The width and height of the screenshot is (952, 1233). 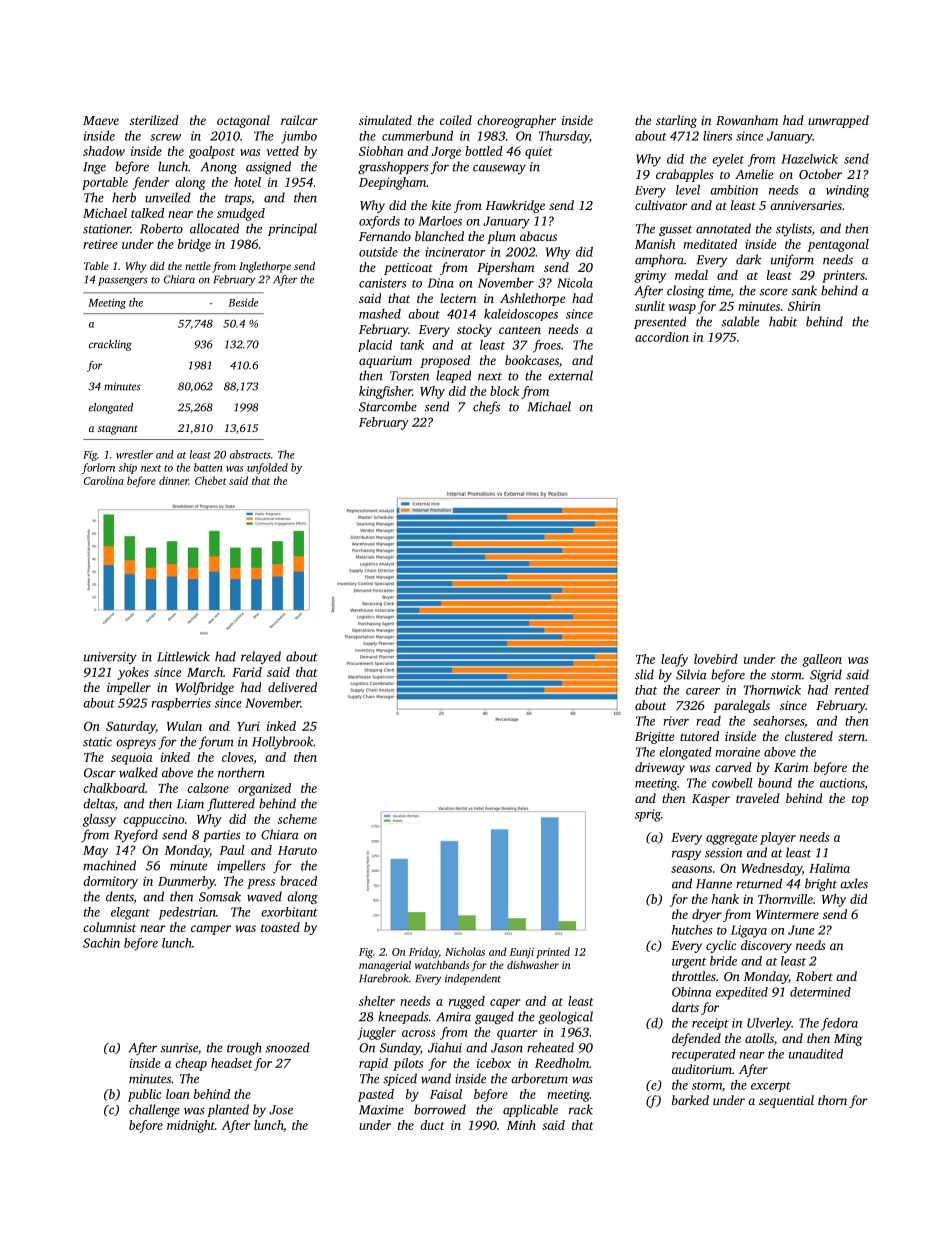 What do you see at coordinates (674, 660) in the screenshot?
I see `leafy` at bounding box center [674, 660].
